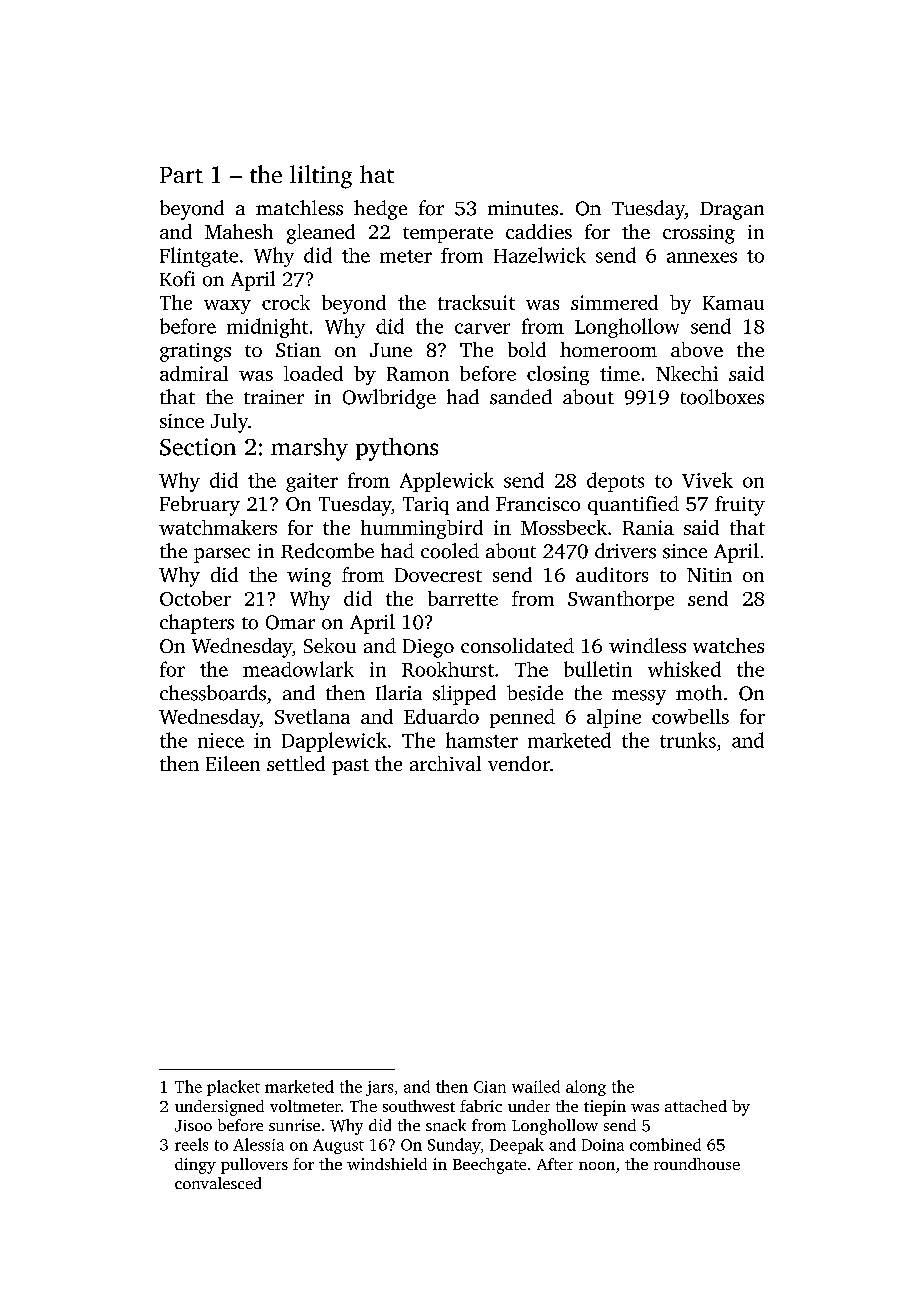  Describe the element at coordinates (181, 175) in the screenshot. I see `Part` at that location.
